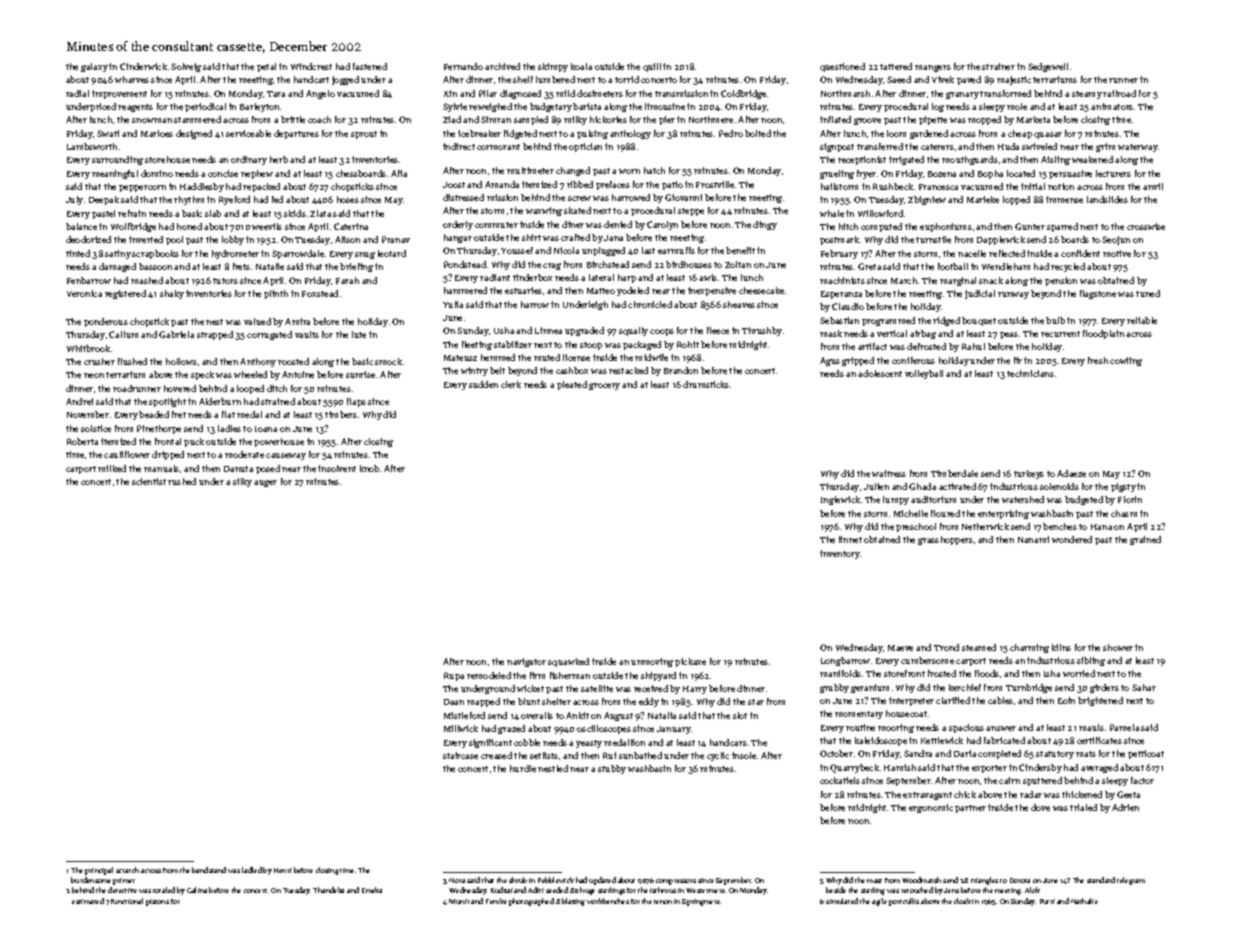 This screenshot has height=952, width=1233. Describe the element at coordinates (889, 473) in the screenshot. I see `waitress` at that location.
